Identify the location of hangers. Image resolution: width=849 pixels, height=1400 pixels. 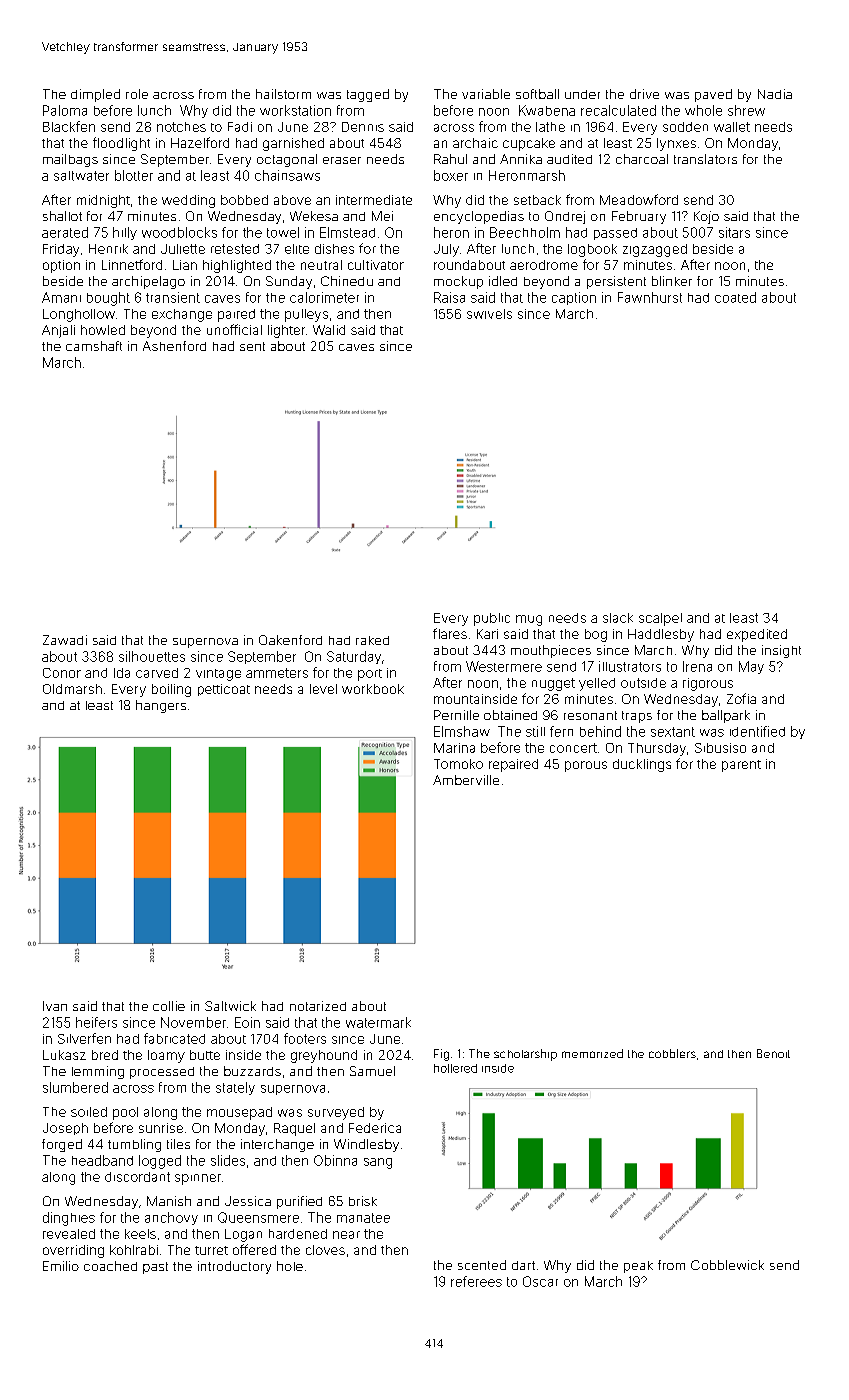
(161, 706).
